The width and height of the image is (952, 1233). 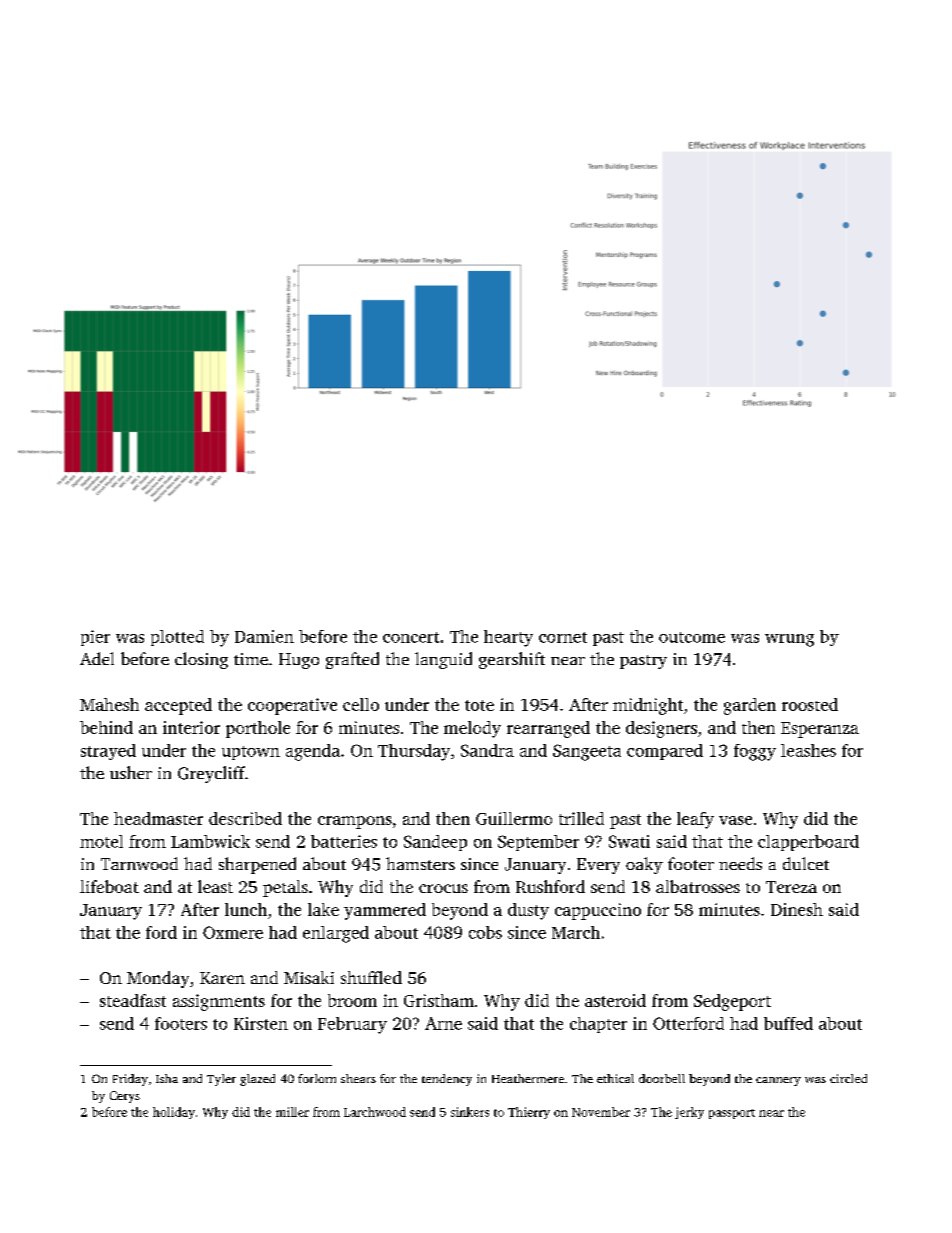 I want to click on Heathermere, so click(x=528, y=1078).
